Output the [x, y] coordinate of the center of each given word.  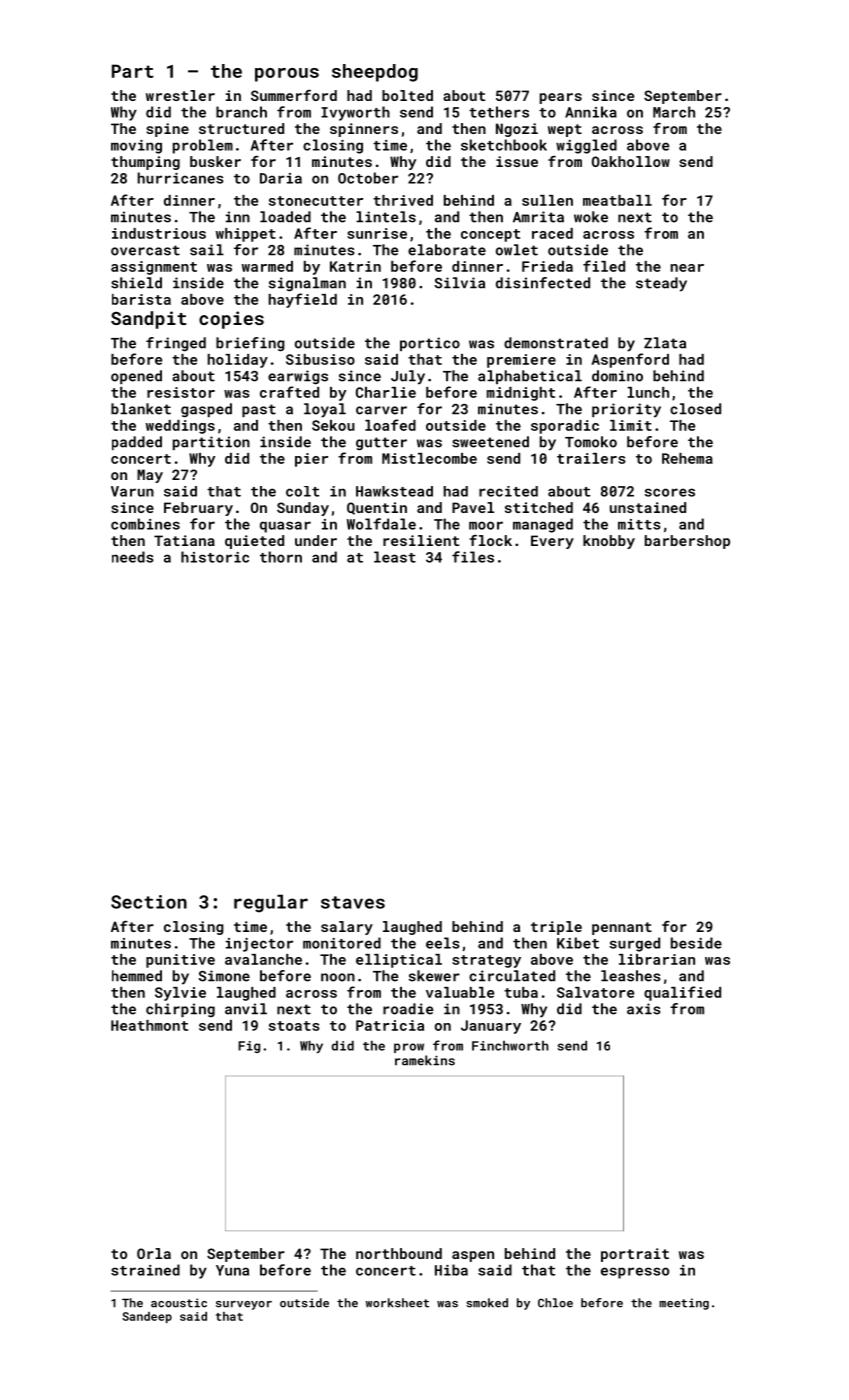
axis [644, 1009]
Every [552, 542]
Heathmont [149, 1025]
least [395, 557]
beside [696, 943]
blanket [141, 409]
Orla [154, 1253]
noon [338, 977]
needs [133, 557]
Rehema [687, 458]
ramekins [425, 1060]
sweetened [490, 442]
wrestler [180, 95]
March [674, 112]
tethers [499, 112]
